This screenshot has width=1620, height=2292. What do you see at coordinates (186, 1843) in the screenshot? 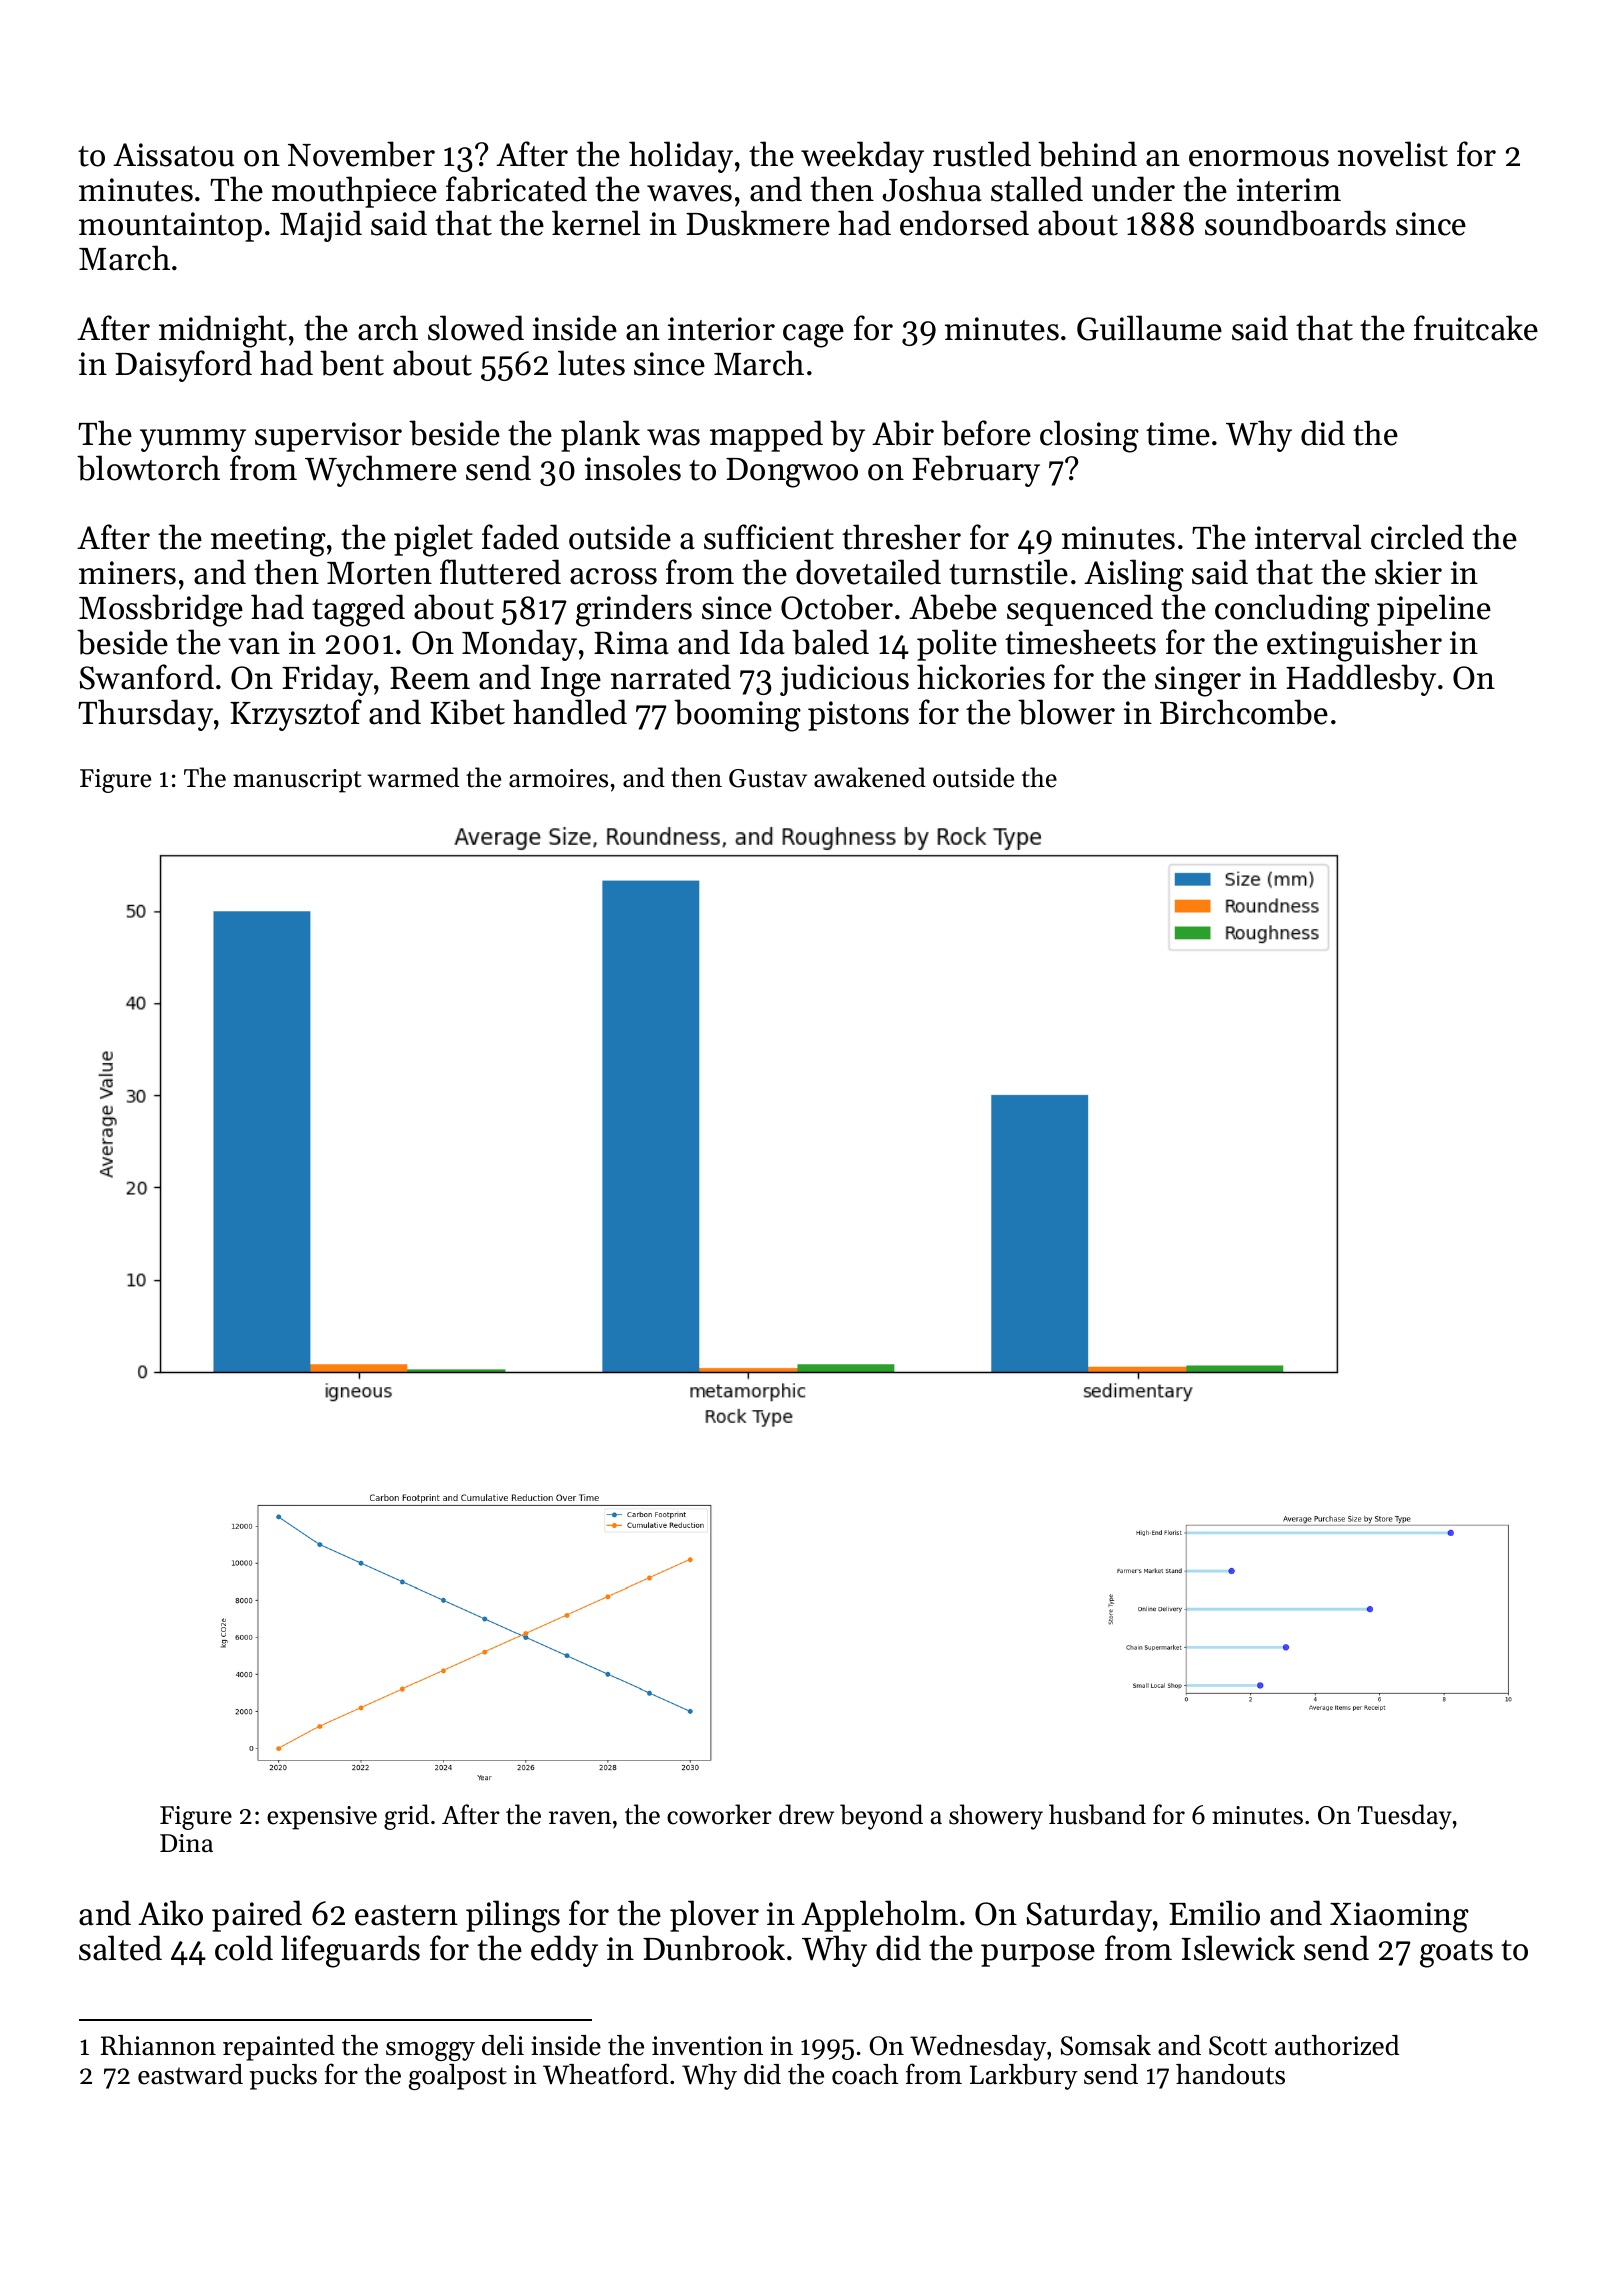
I see `Dina` at bounding box center [186, 1843].
